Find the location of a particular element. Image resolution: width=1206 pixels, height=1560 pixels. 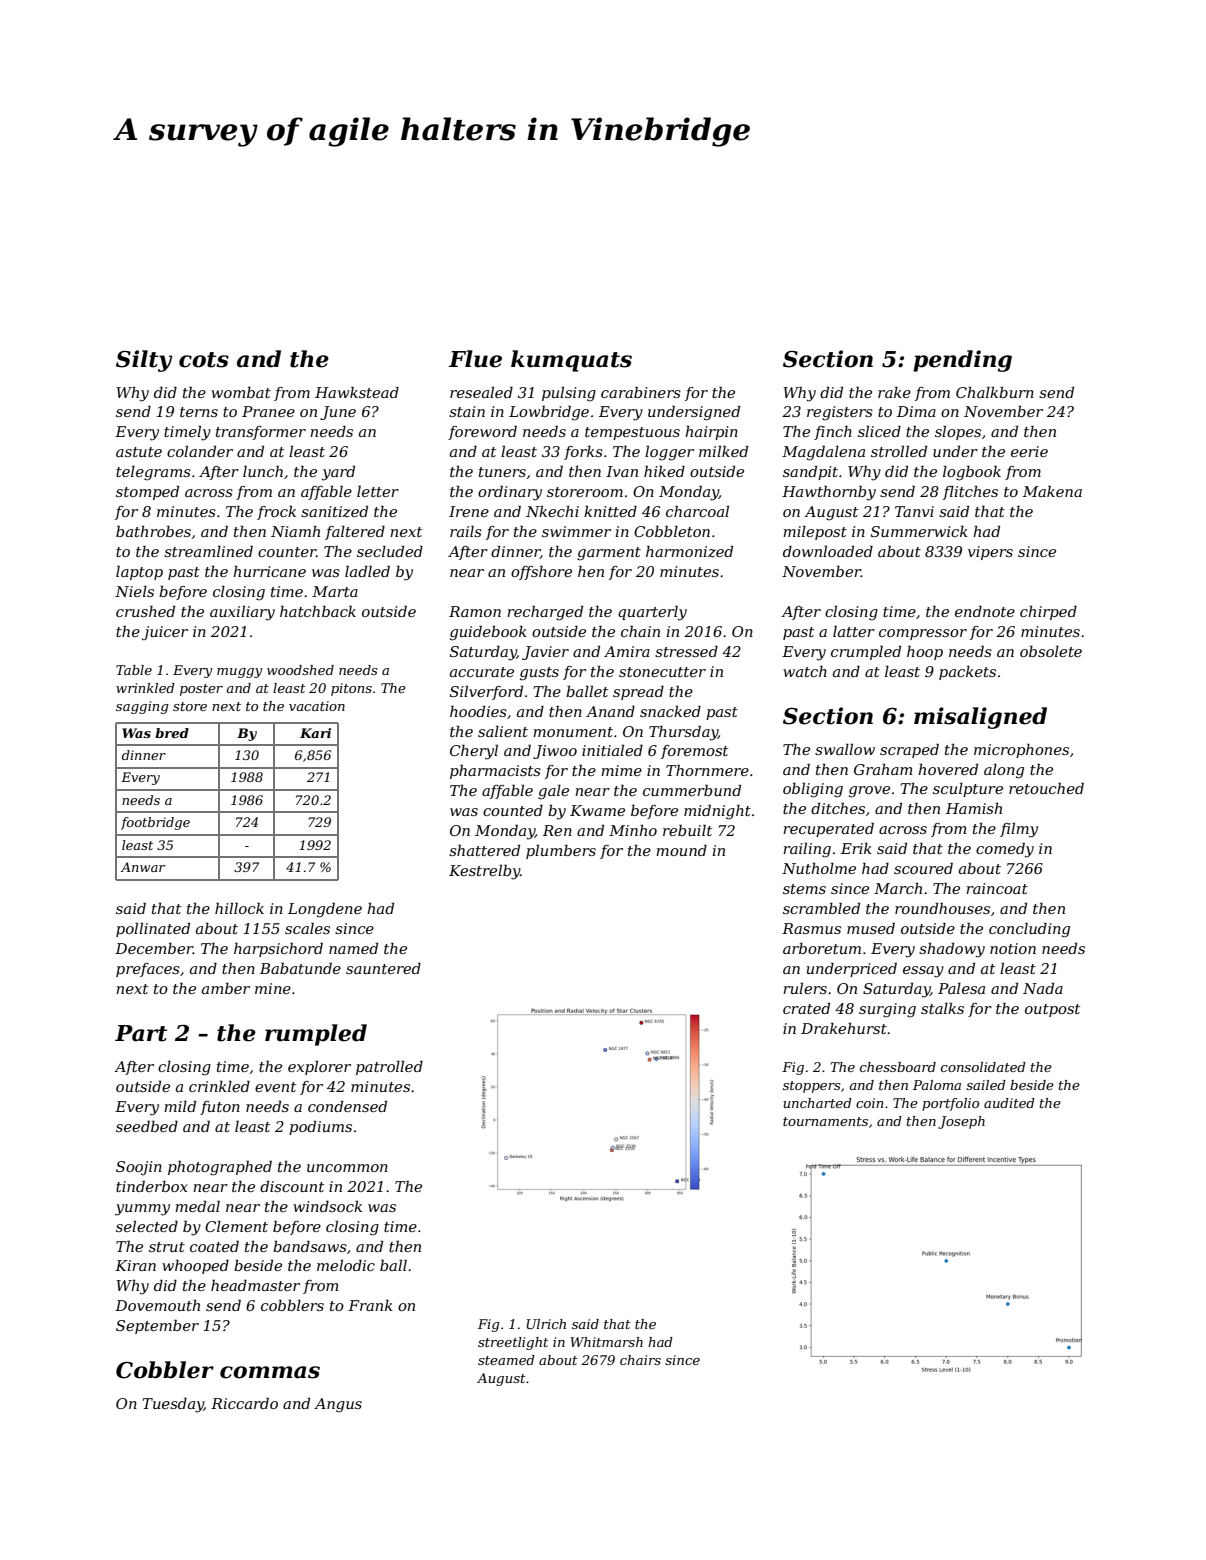

Nutholme is located at coordinates (819, 868).
